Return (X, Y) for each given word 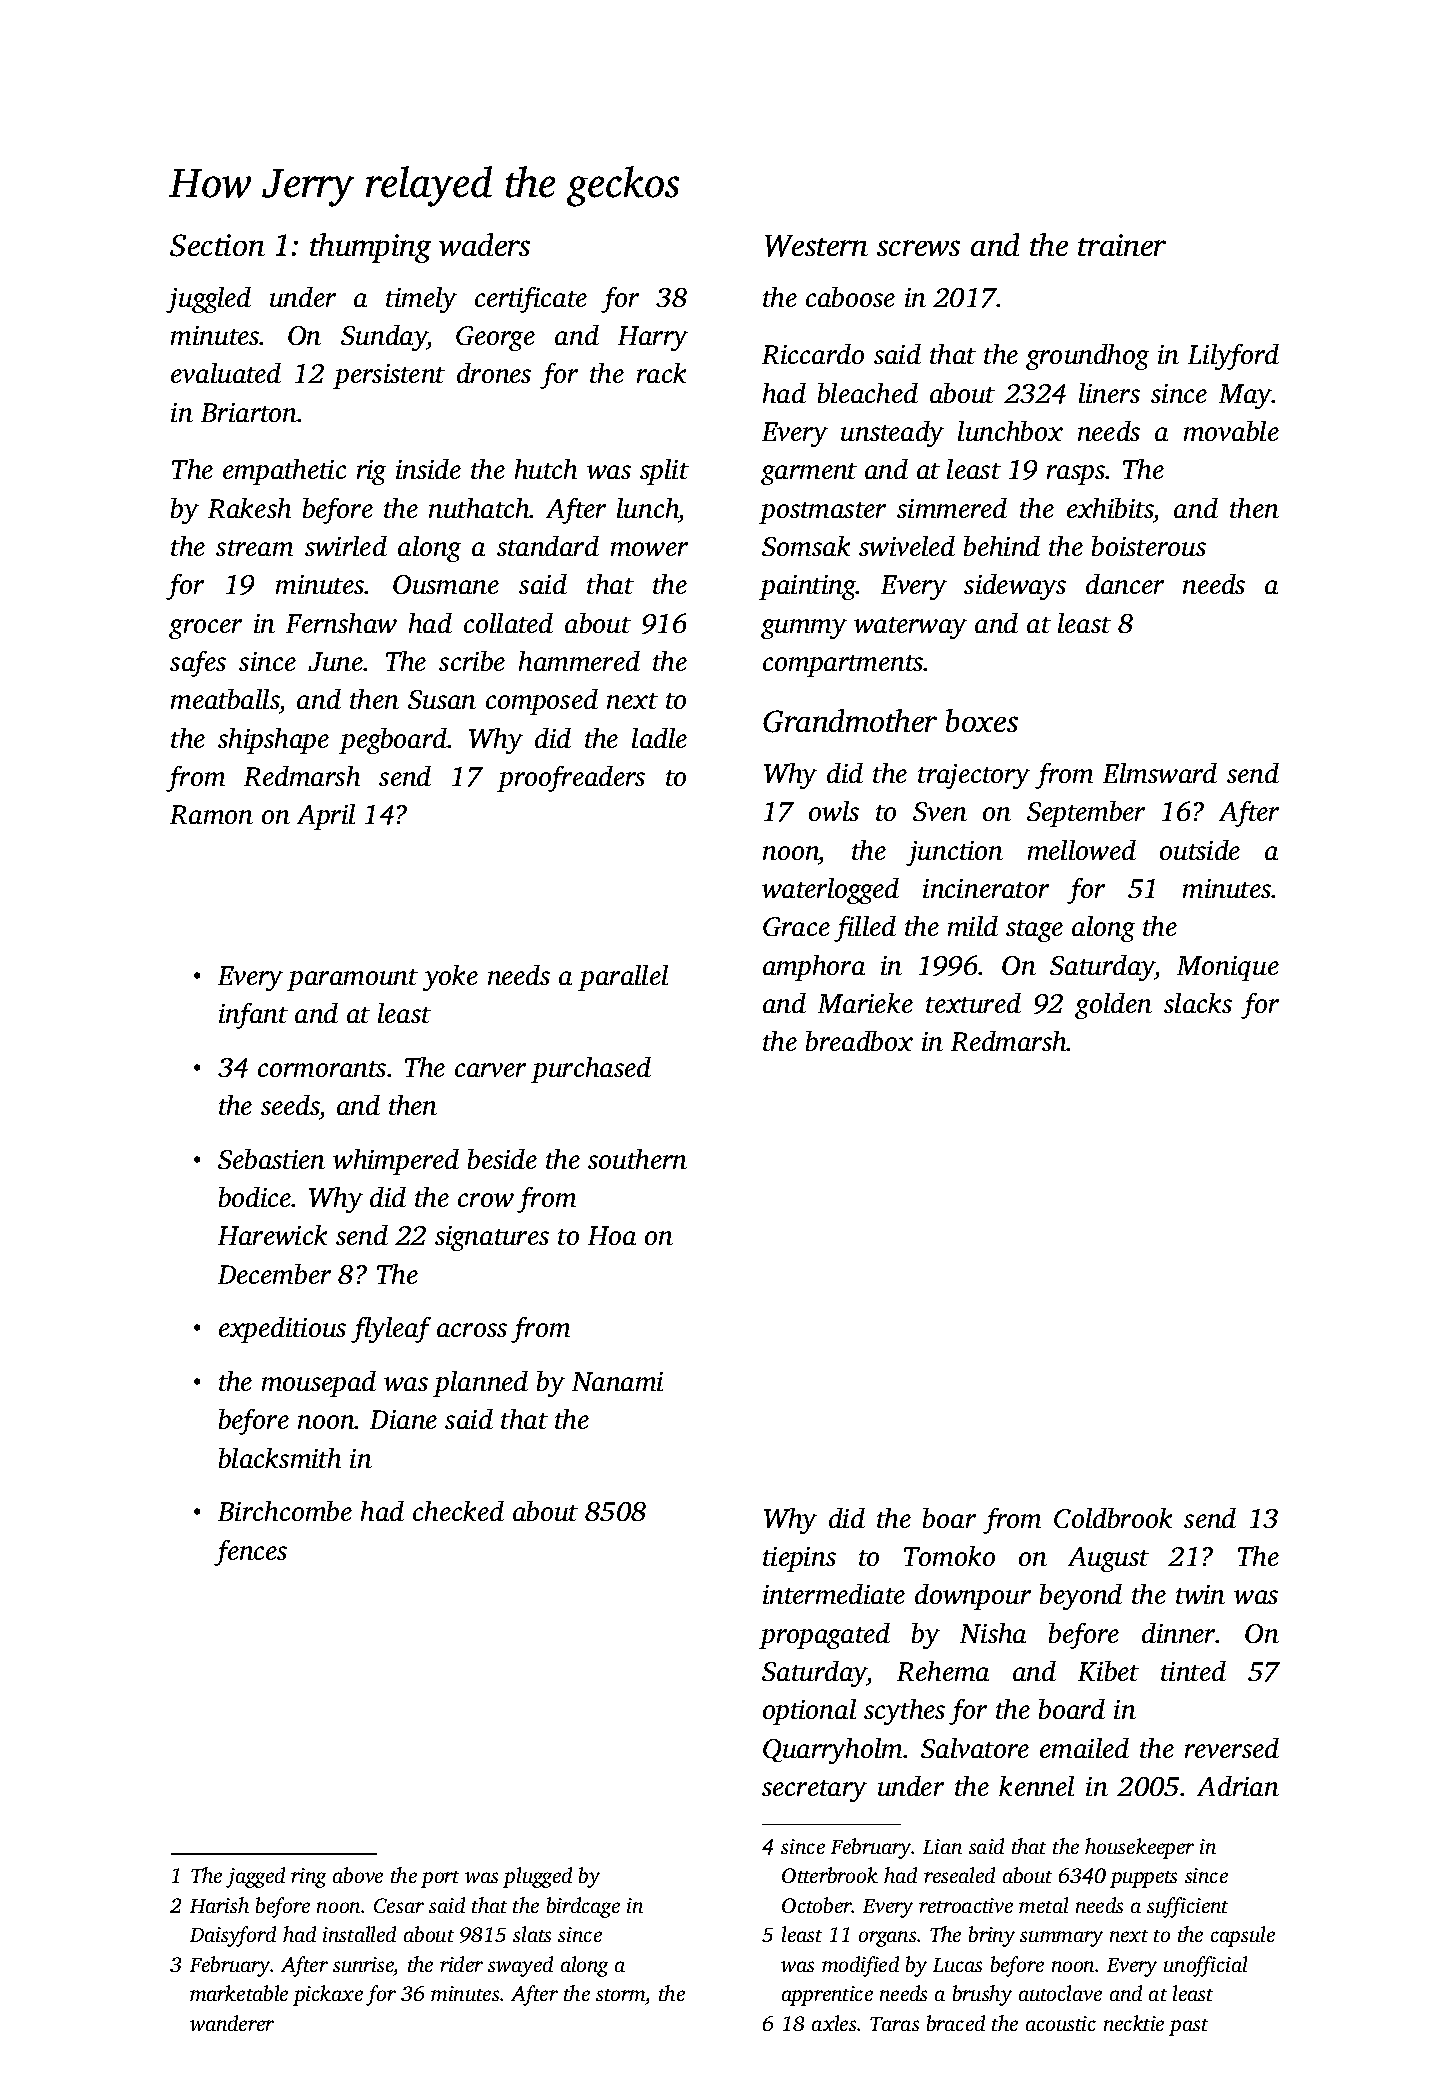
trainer (1122, 245)
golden (1113, 1006)
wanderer (232, 2023)
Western (816, 246)
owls (834, 811)
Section (217, 245)
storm (621, 1997)
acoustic (1061, 2023)
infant (253, 1016)
